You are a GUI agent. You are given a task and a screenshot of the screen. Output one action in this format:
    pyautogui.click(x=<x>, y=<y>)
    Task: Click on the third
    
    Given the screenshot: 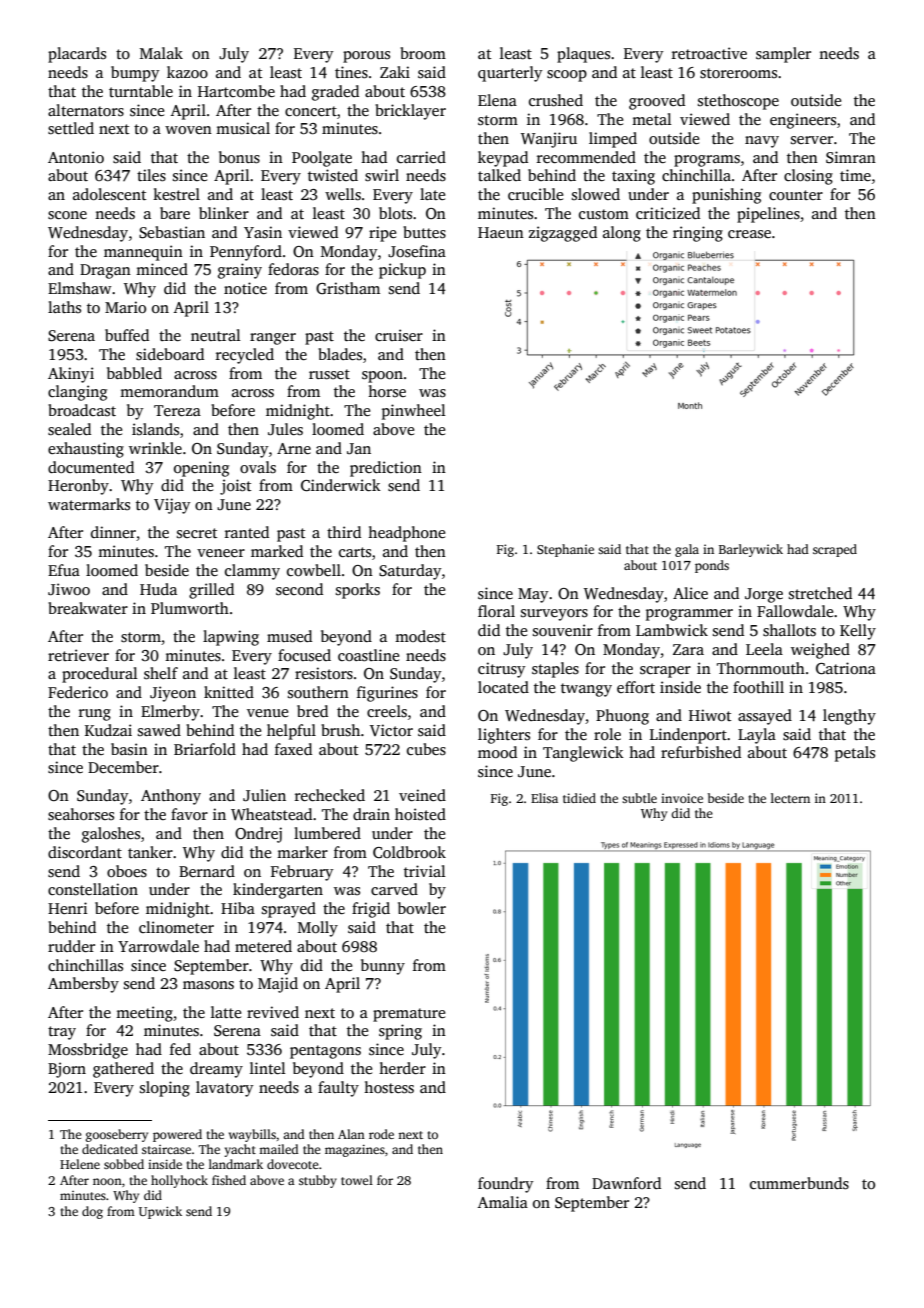 What is the action you would take?
    pyautogui.click(x=344, y=532)
